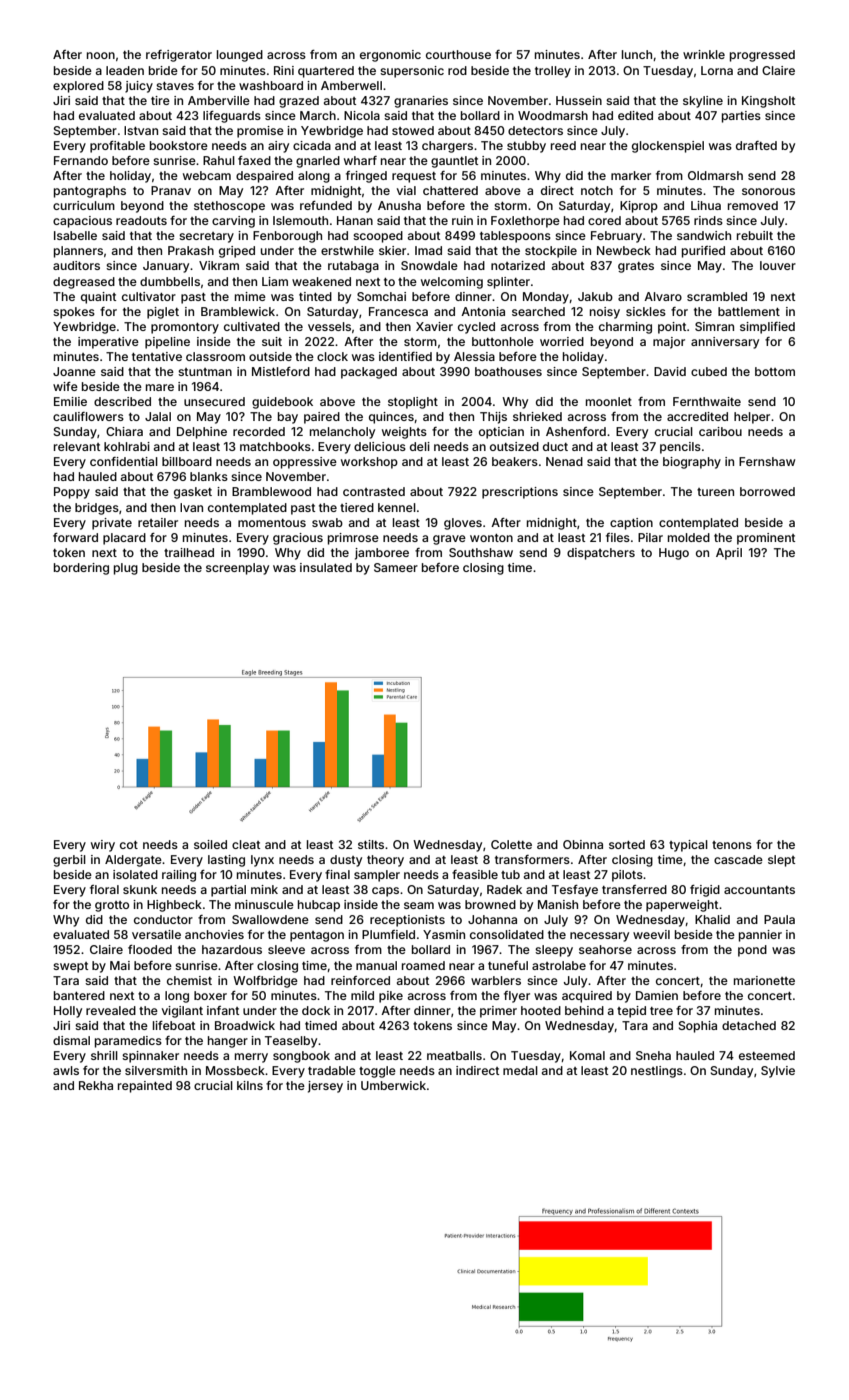 The width and height of the screenshot is (849, 1400). I want to click on noon, so click(101, 55).
